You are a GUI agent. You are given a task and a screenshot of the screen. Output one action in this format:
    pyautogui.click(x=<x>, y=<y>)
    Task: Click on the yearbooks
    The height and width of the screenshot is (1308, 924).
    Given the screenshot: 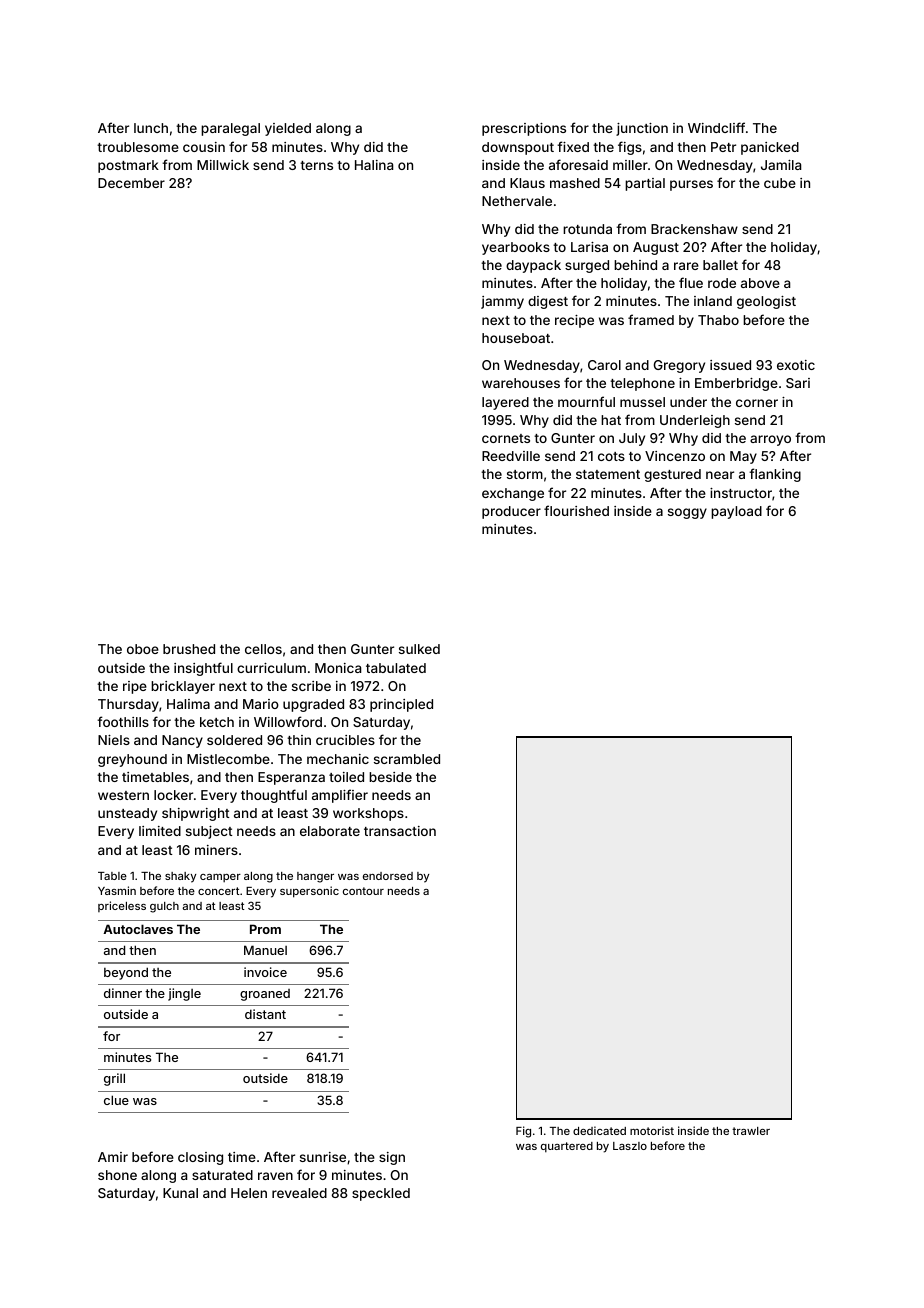 What is the action you would take?
    pyautogui.click(x=516, y=248)
